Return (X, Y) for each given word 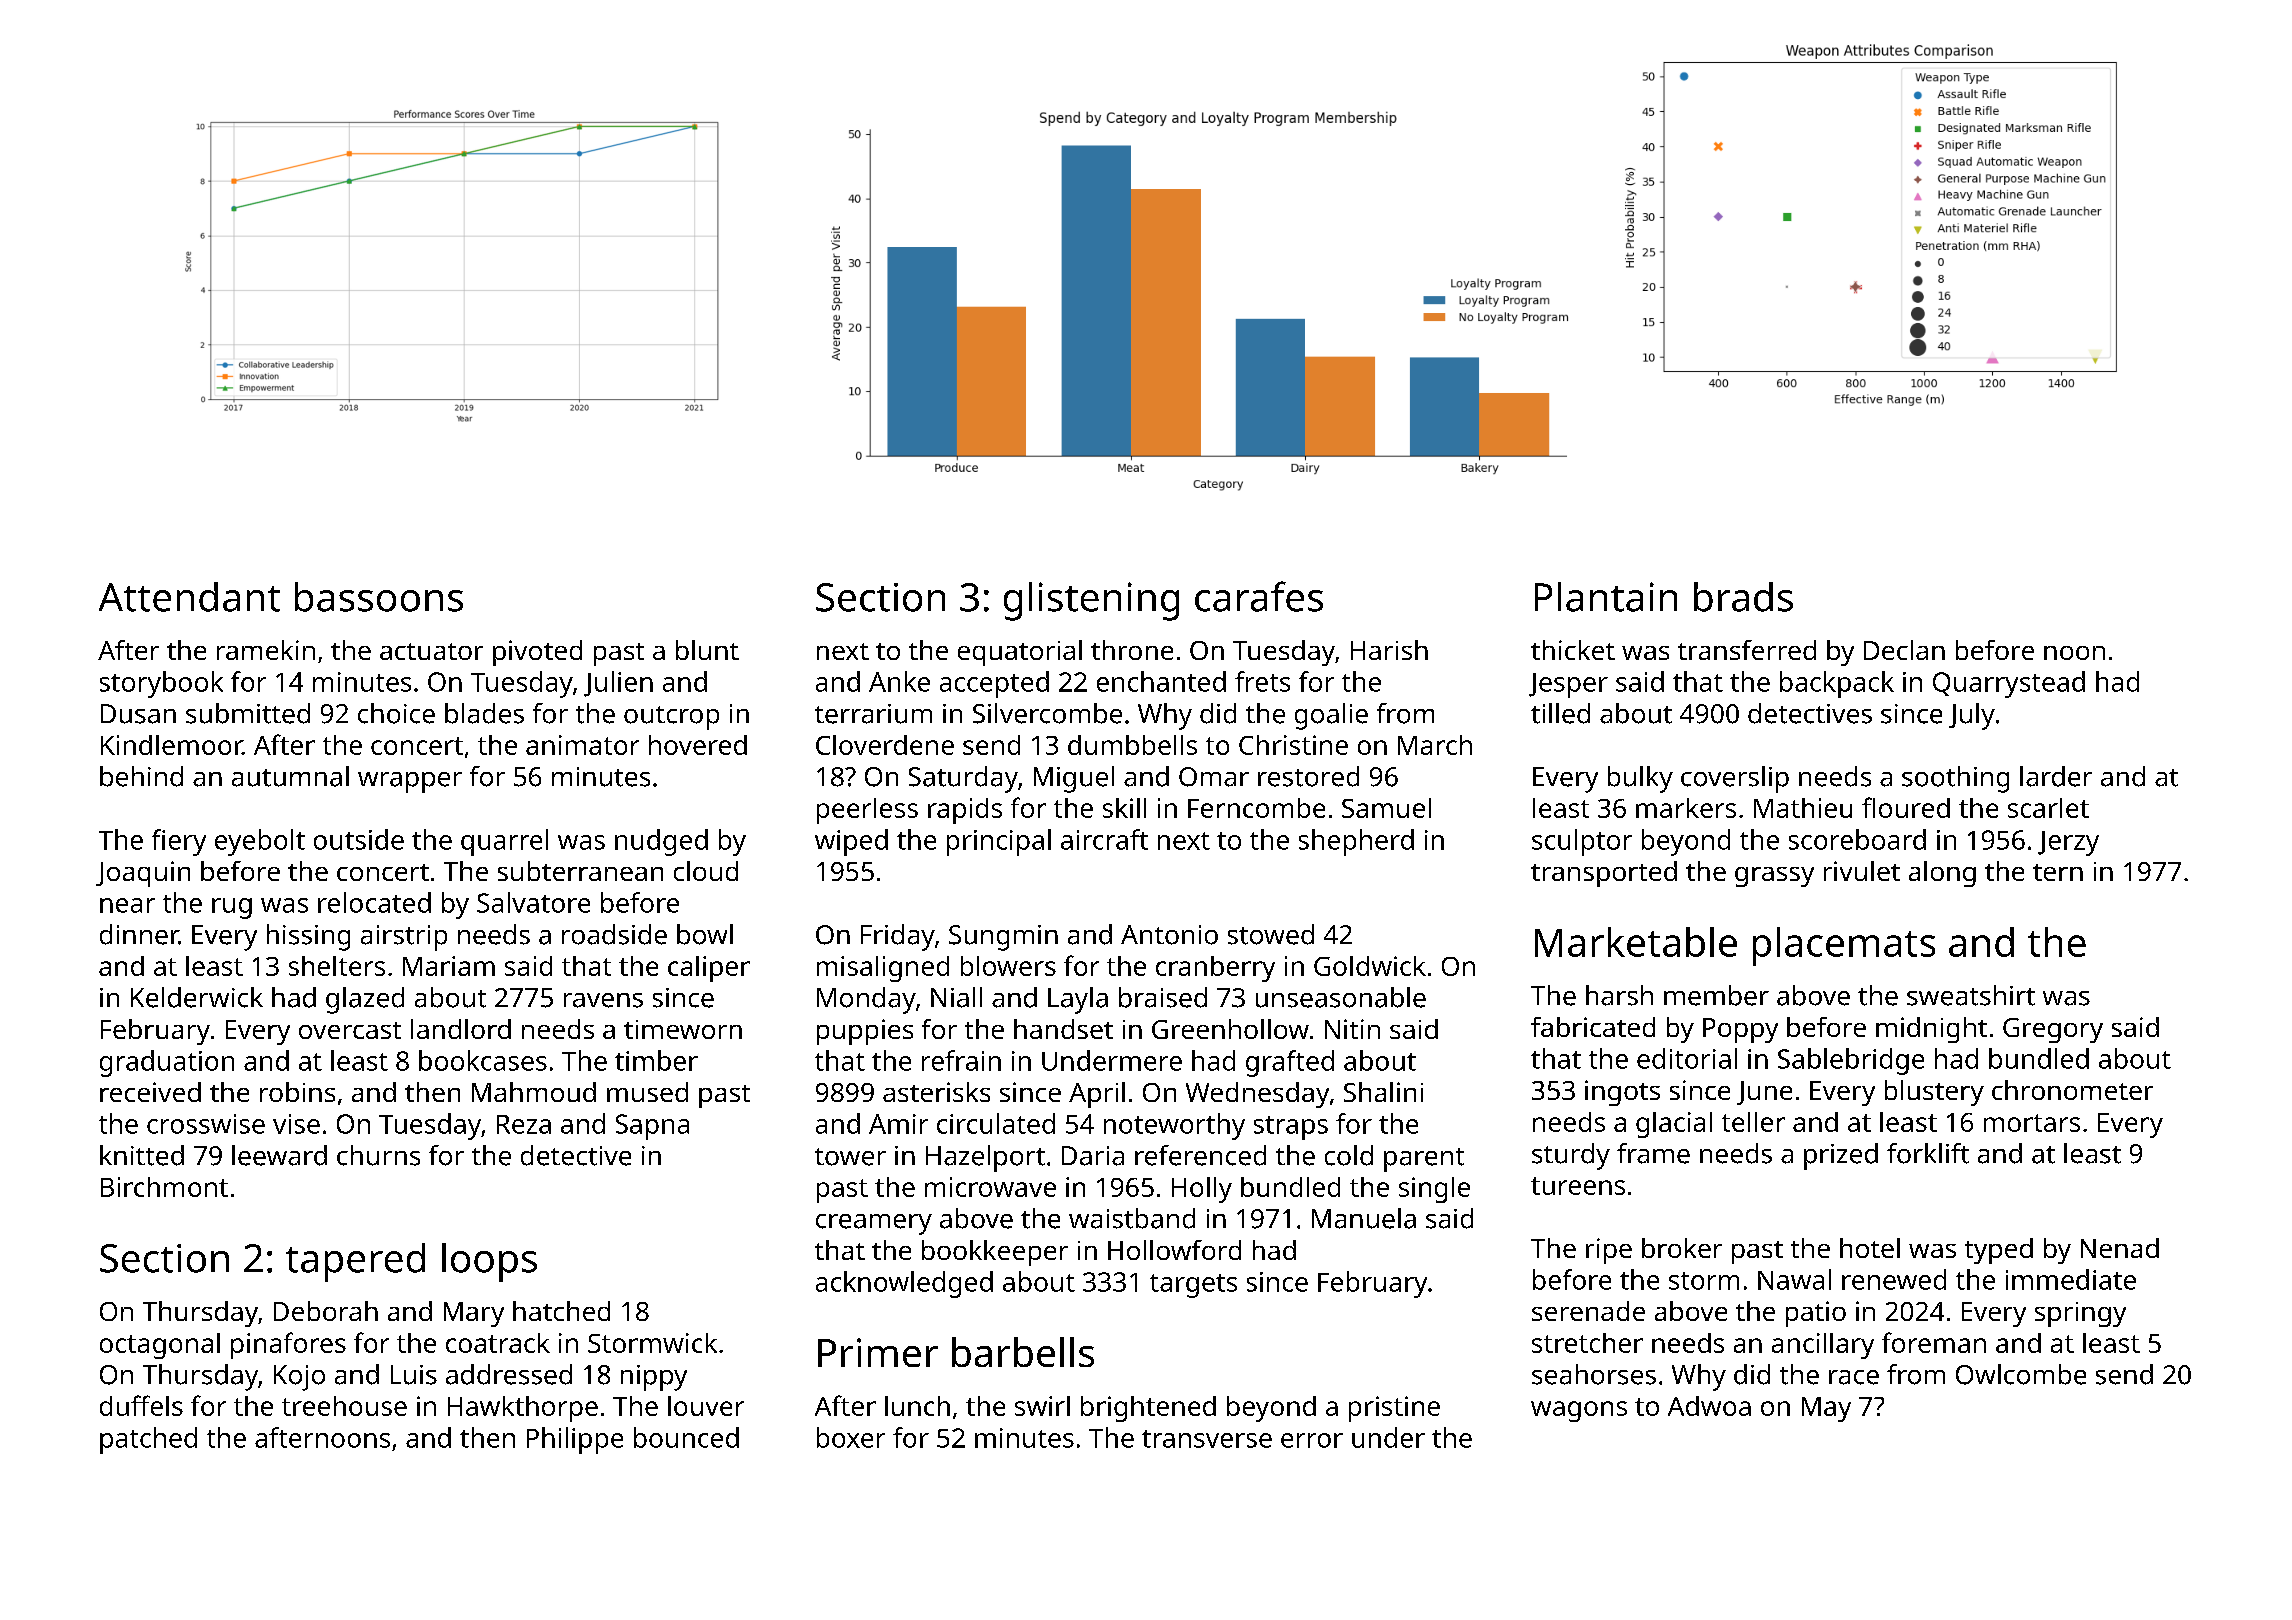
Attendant (189, 597)
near (127, 905)
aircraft (1104, 839)
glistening (1091, 601)
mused (647, 1092)
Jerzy (2068, 843)
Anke (899, 681)
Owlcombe (2021, 1374)
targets (1193, 1286)
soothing (1955, 779)
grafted (1290, 1063)
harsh (1619, 995)
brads (1743, 597)
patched (148, 1440)
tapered (355, 1262)
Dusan (138, 714)
